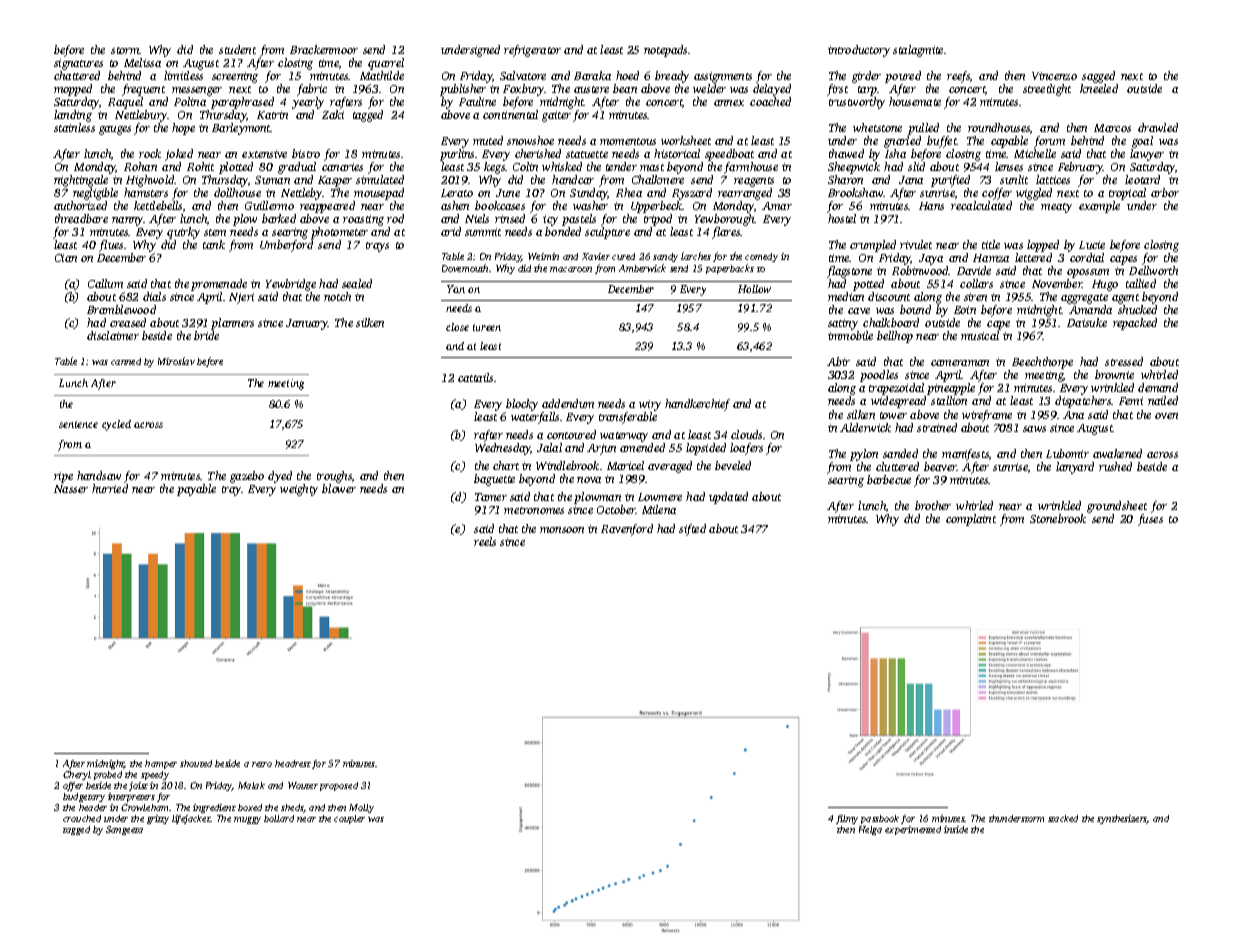 This image has height=952, width=1233. Describe the element at coordinates (232, 324) in the image. I see `planners` at that location.
